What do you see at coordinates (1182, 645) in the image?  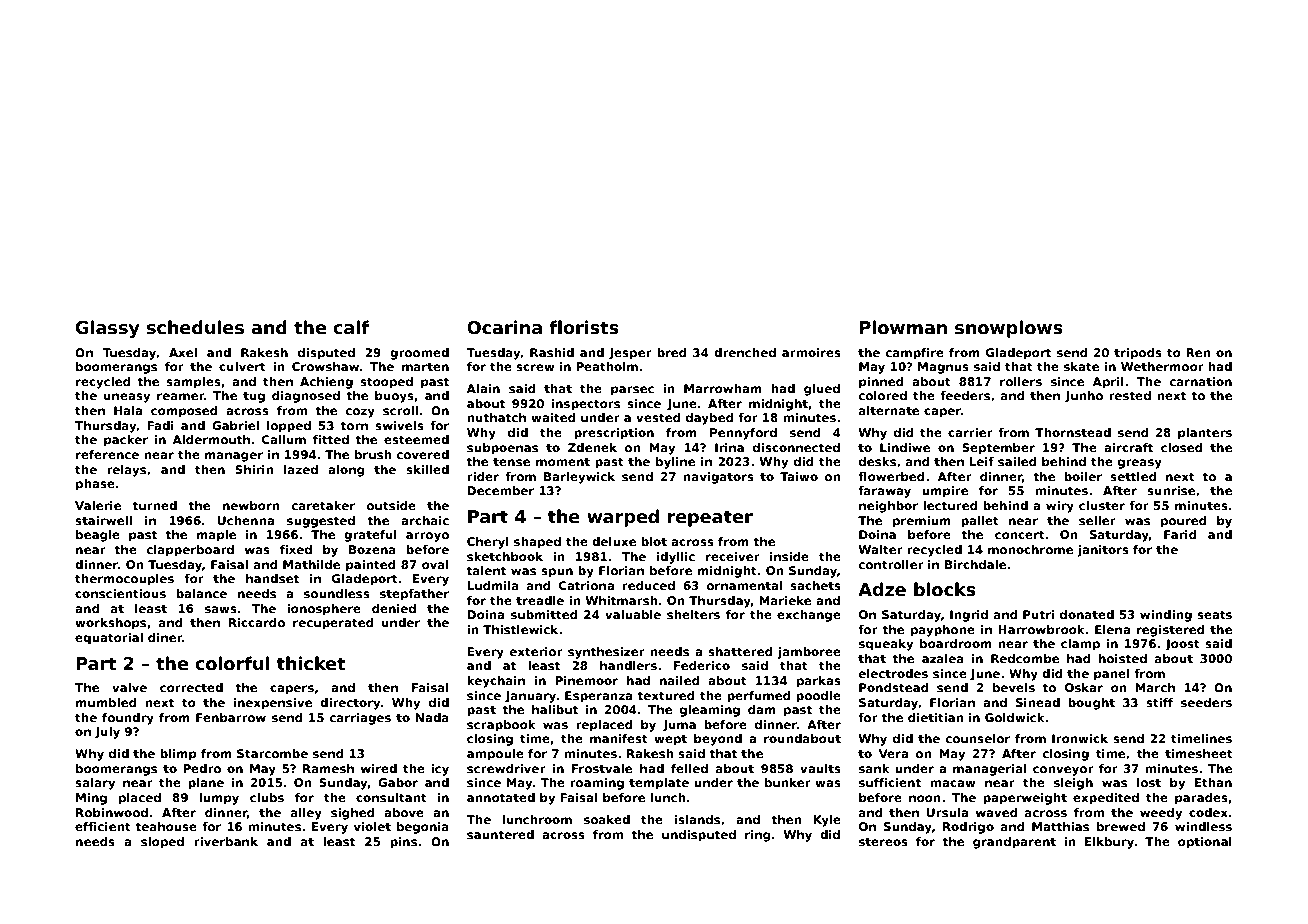 I see `Joost` at bounding box center [1182, 645].
